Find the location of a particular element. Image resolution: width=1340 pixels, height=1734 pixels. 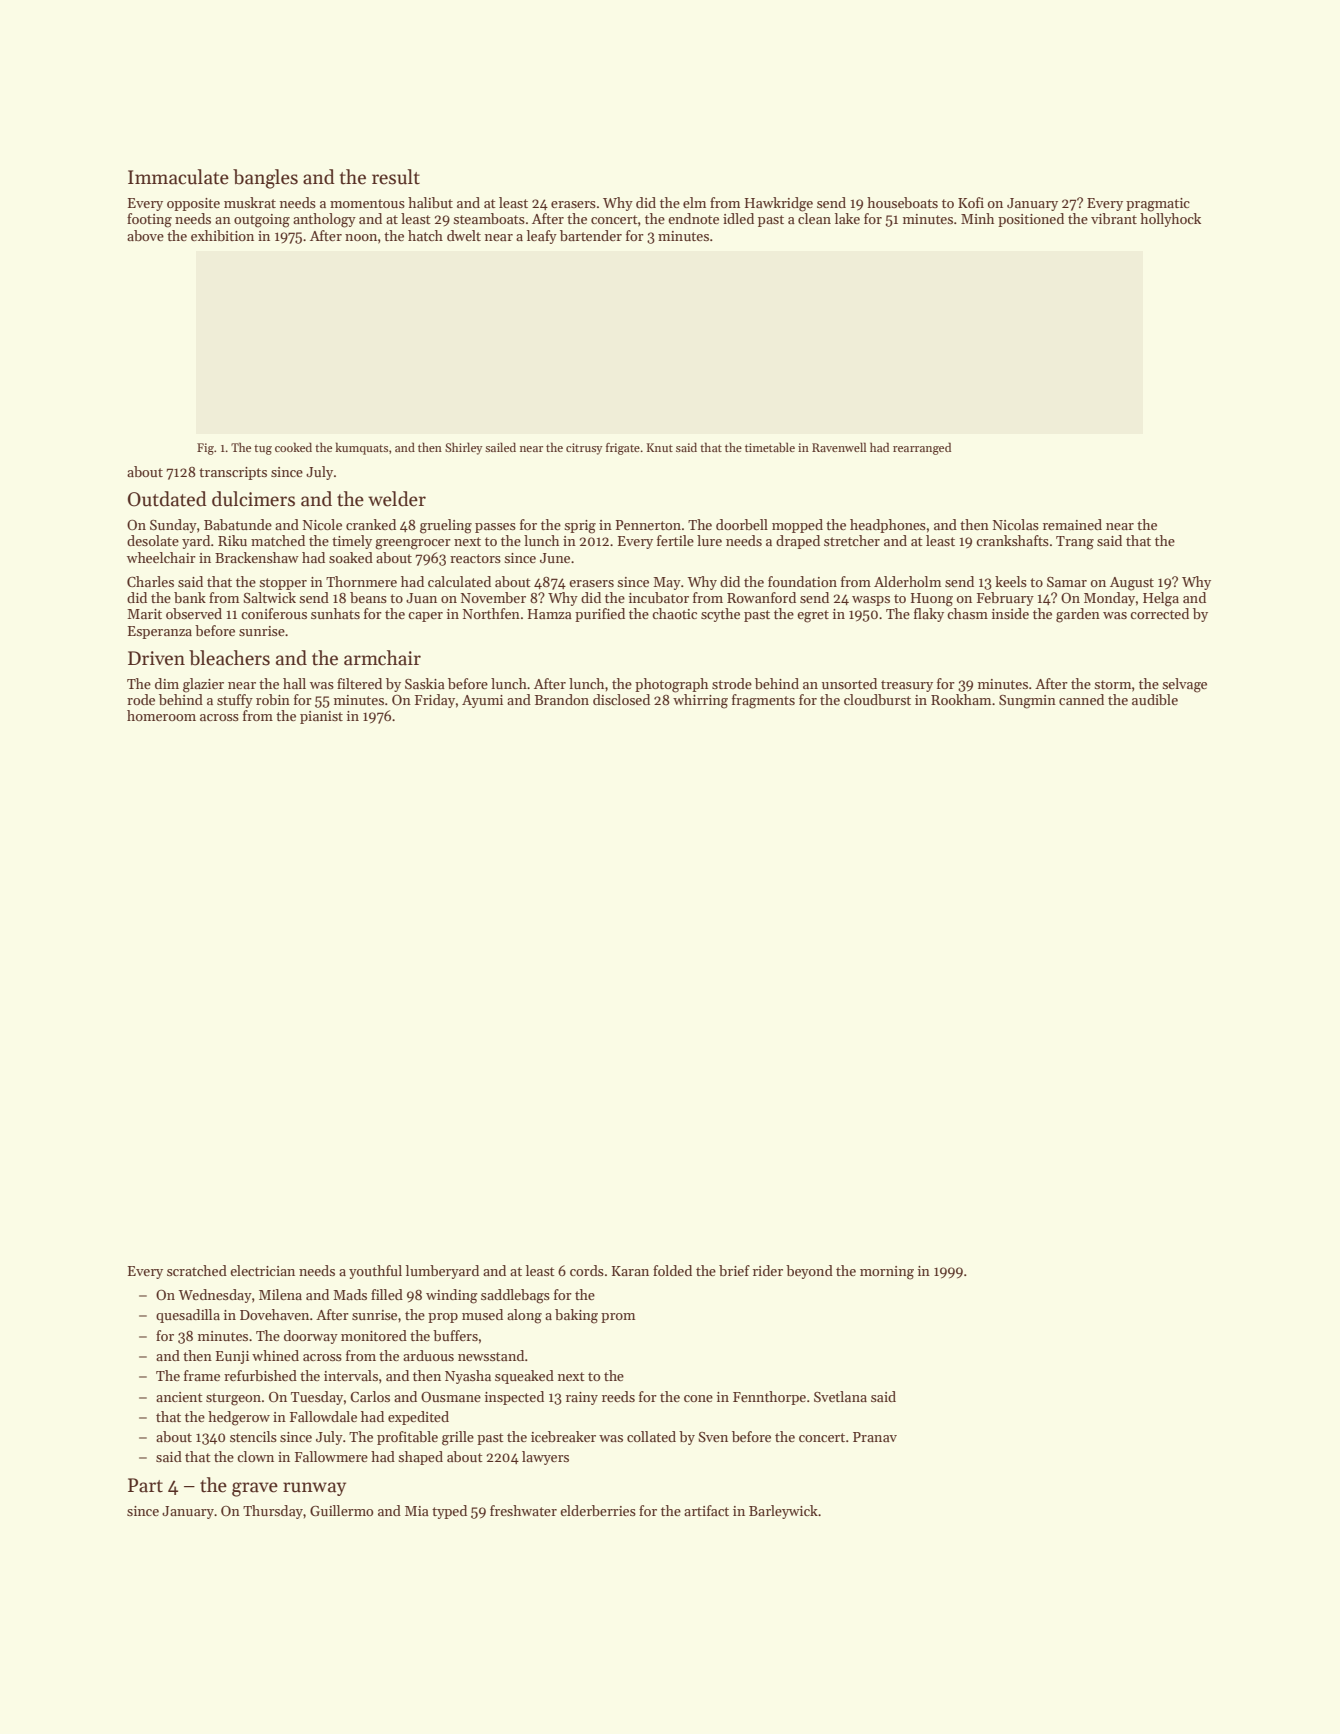

Hawkridge is located at coordinates (779, 204).
